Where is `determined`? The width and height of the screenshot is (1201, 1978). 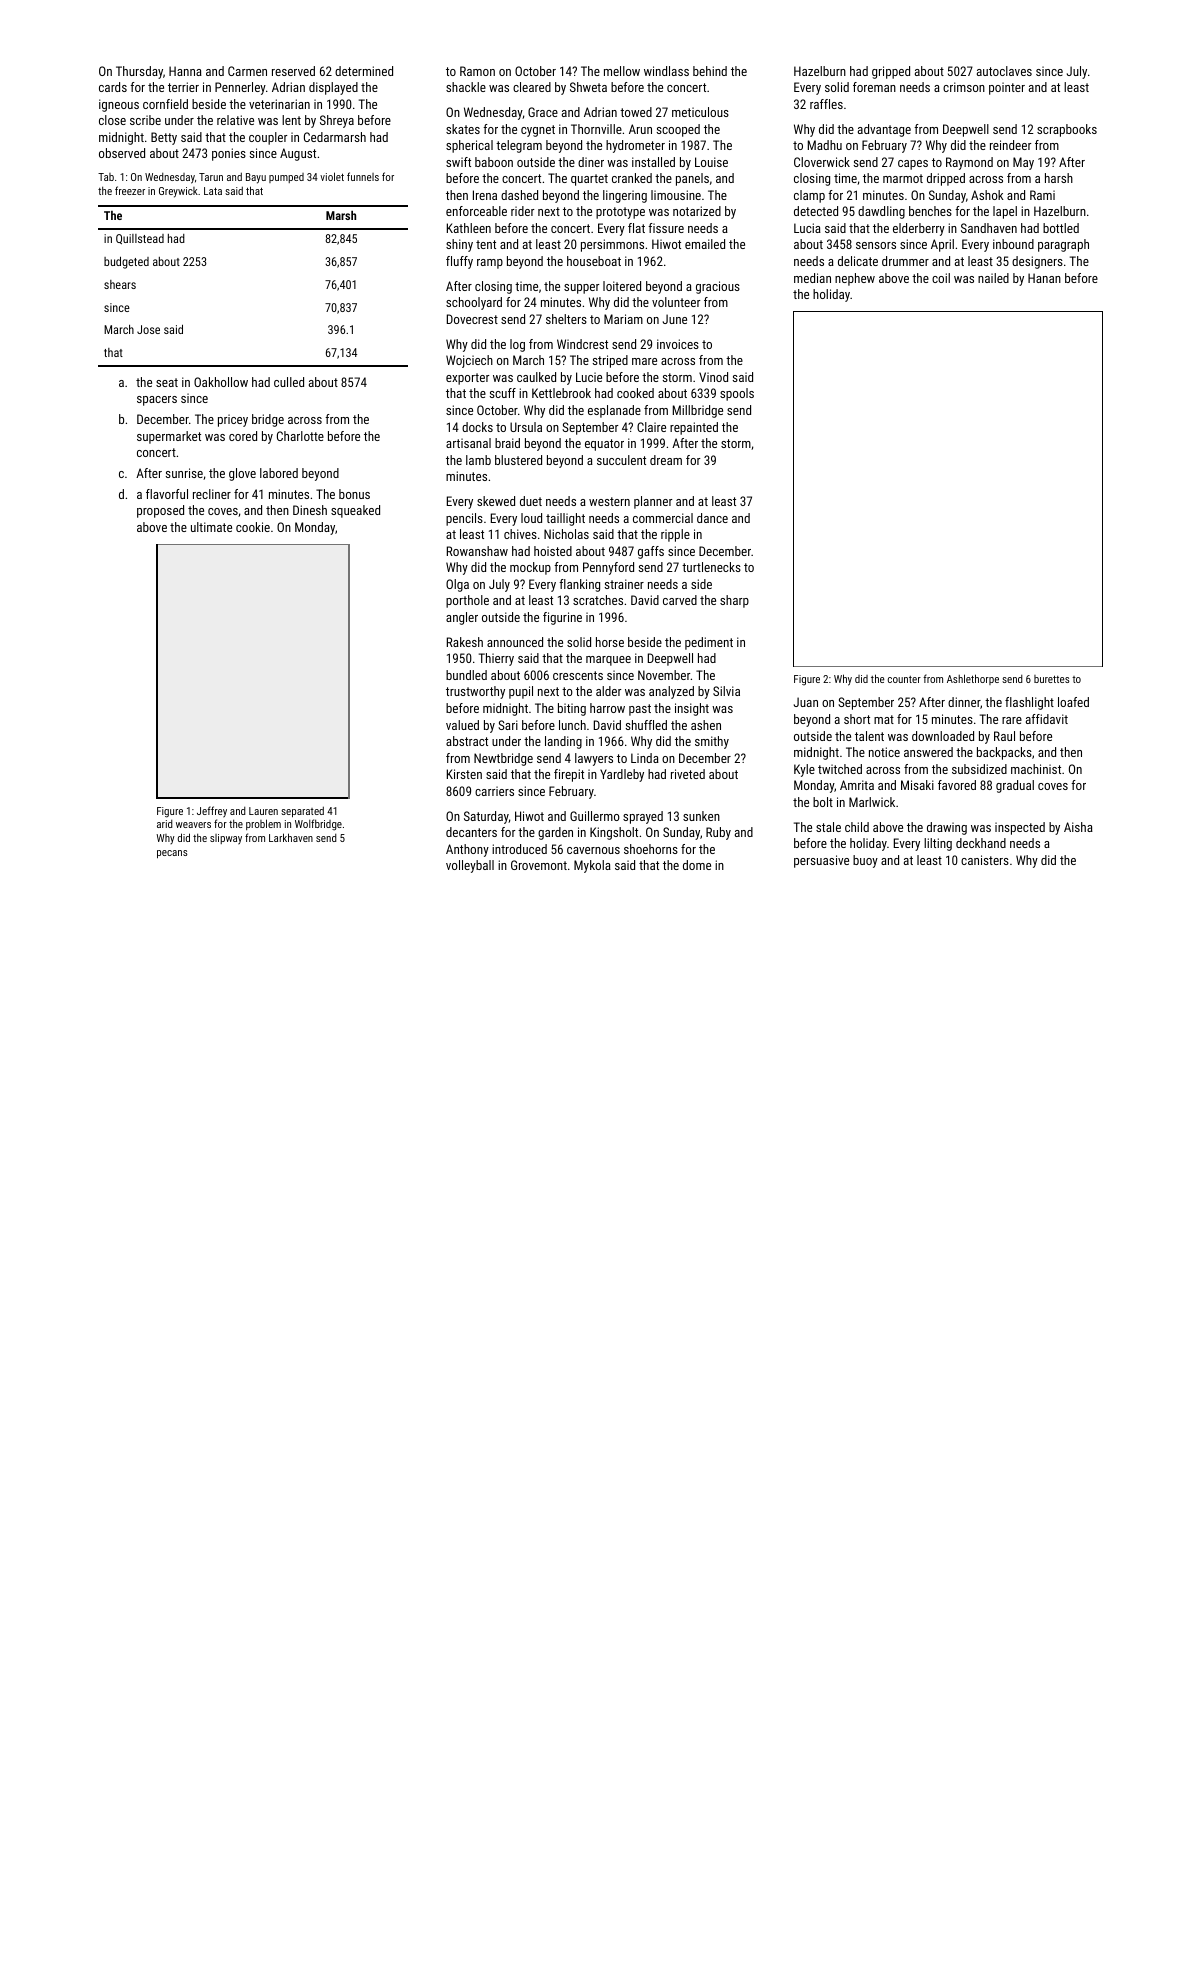 determined is located at coordinates (364, 71).
